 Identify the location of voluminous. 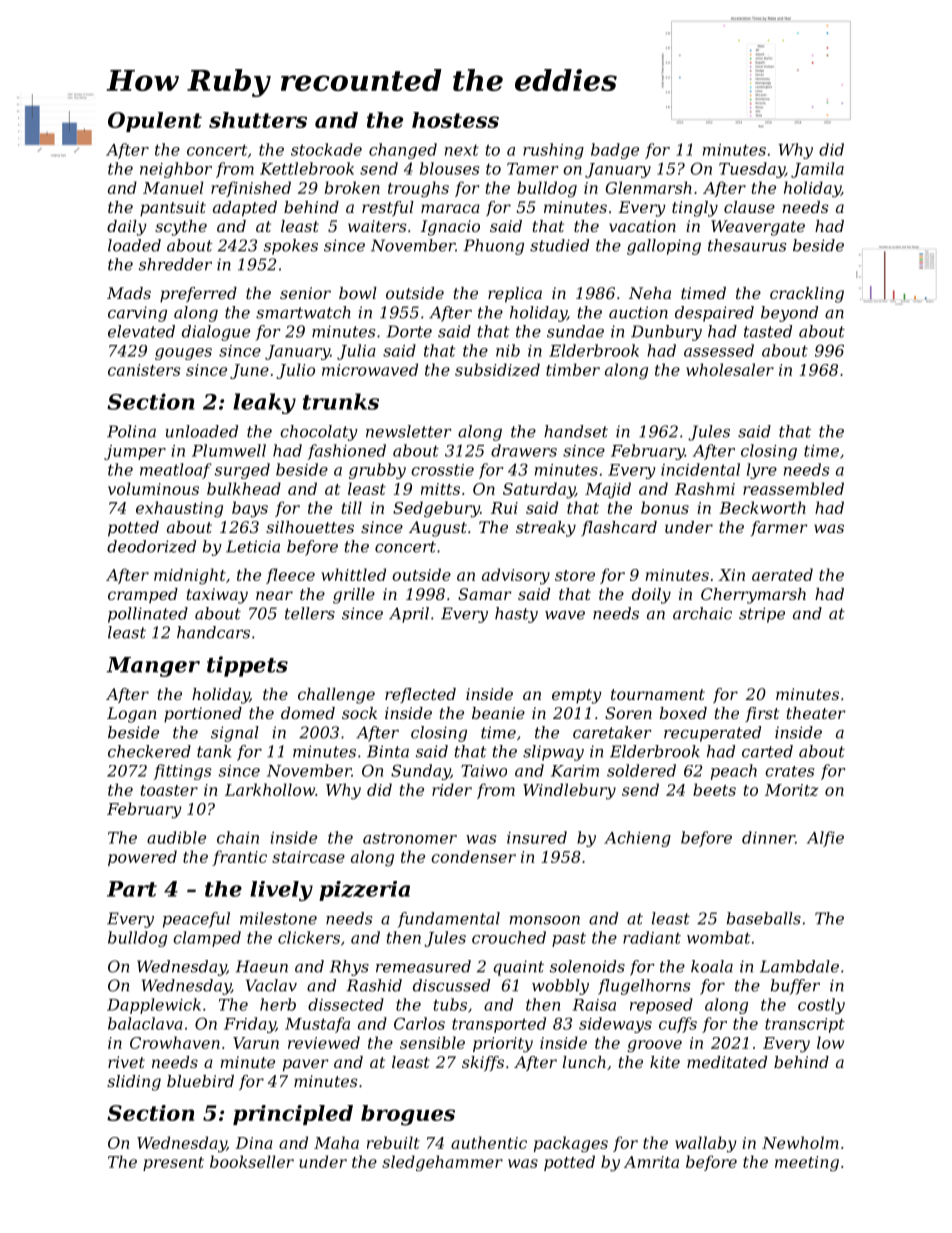
(153, 488).
